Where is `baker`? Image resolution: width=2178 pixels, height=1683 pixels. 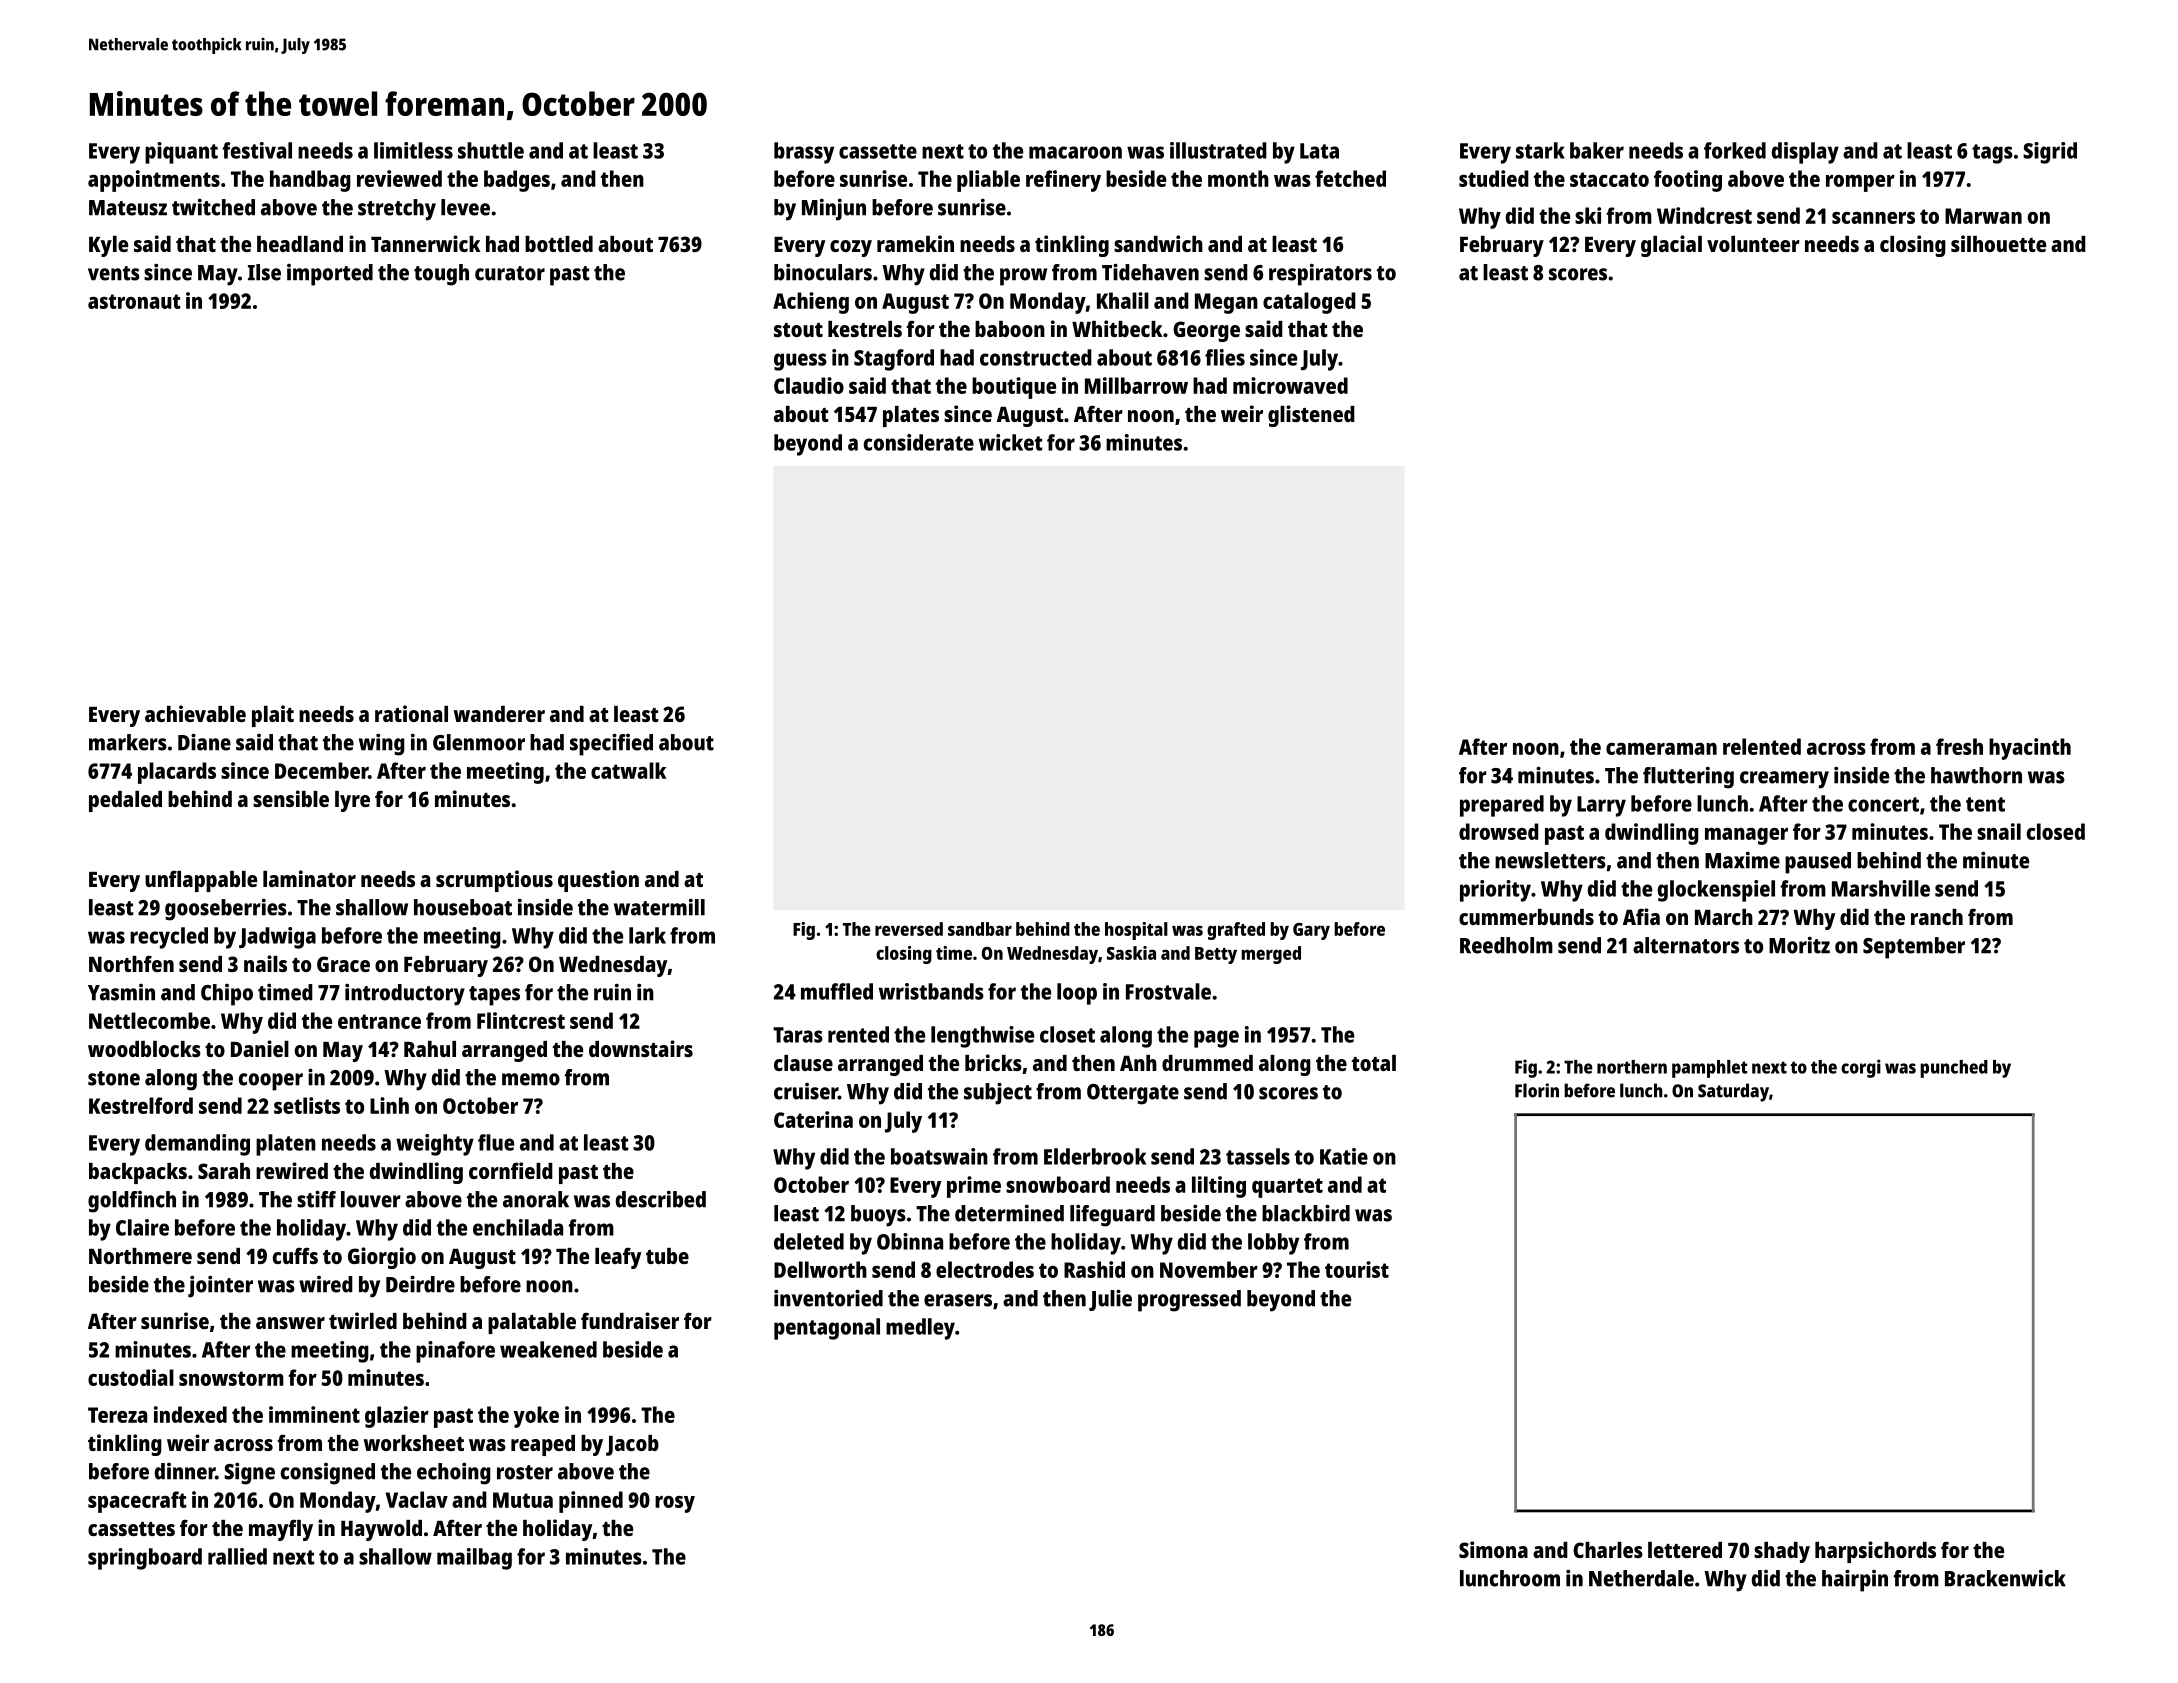 baker is located at coordinates (1597, 150).
